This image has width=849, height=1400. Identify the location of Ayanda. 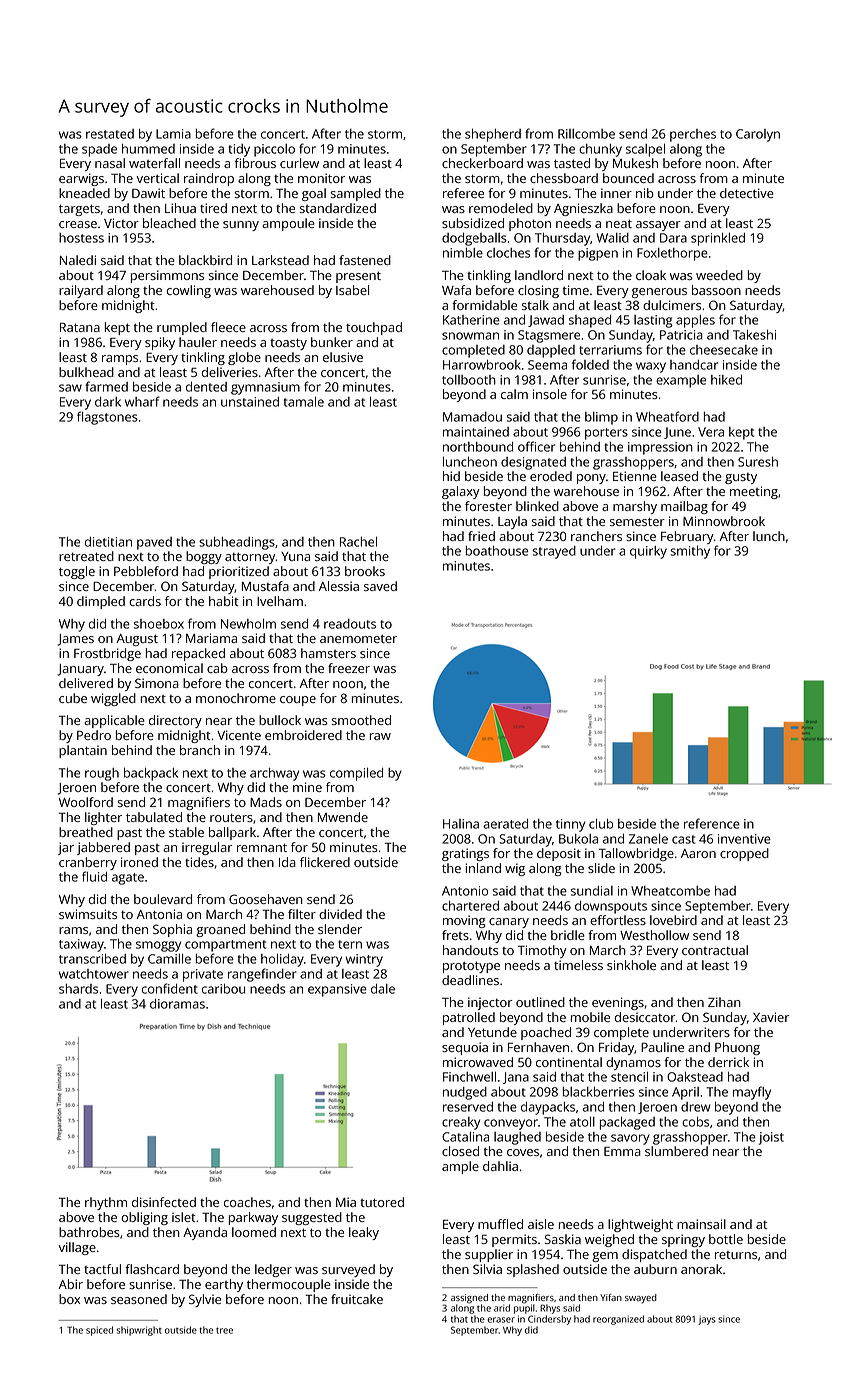
(205, 1233).
